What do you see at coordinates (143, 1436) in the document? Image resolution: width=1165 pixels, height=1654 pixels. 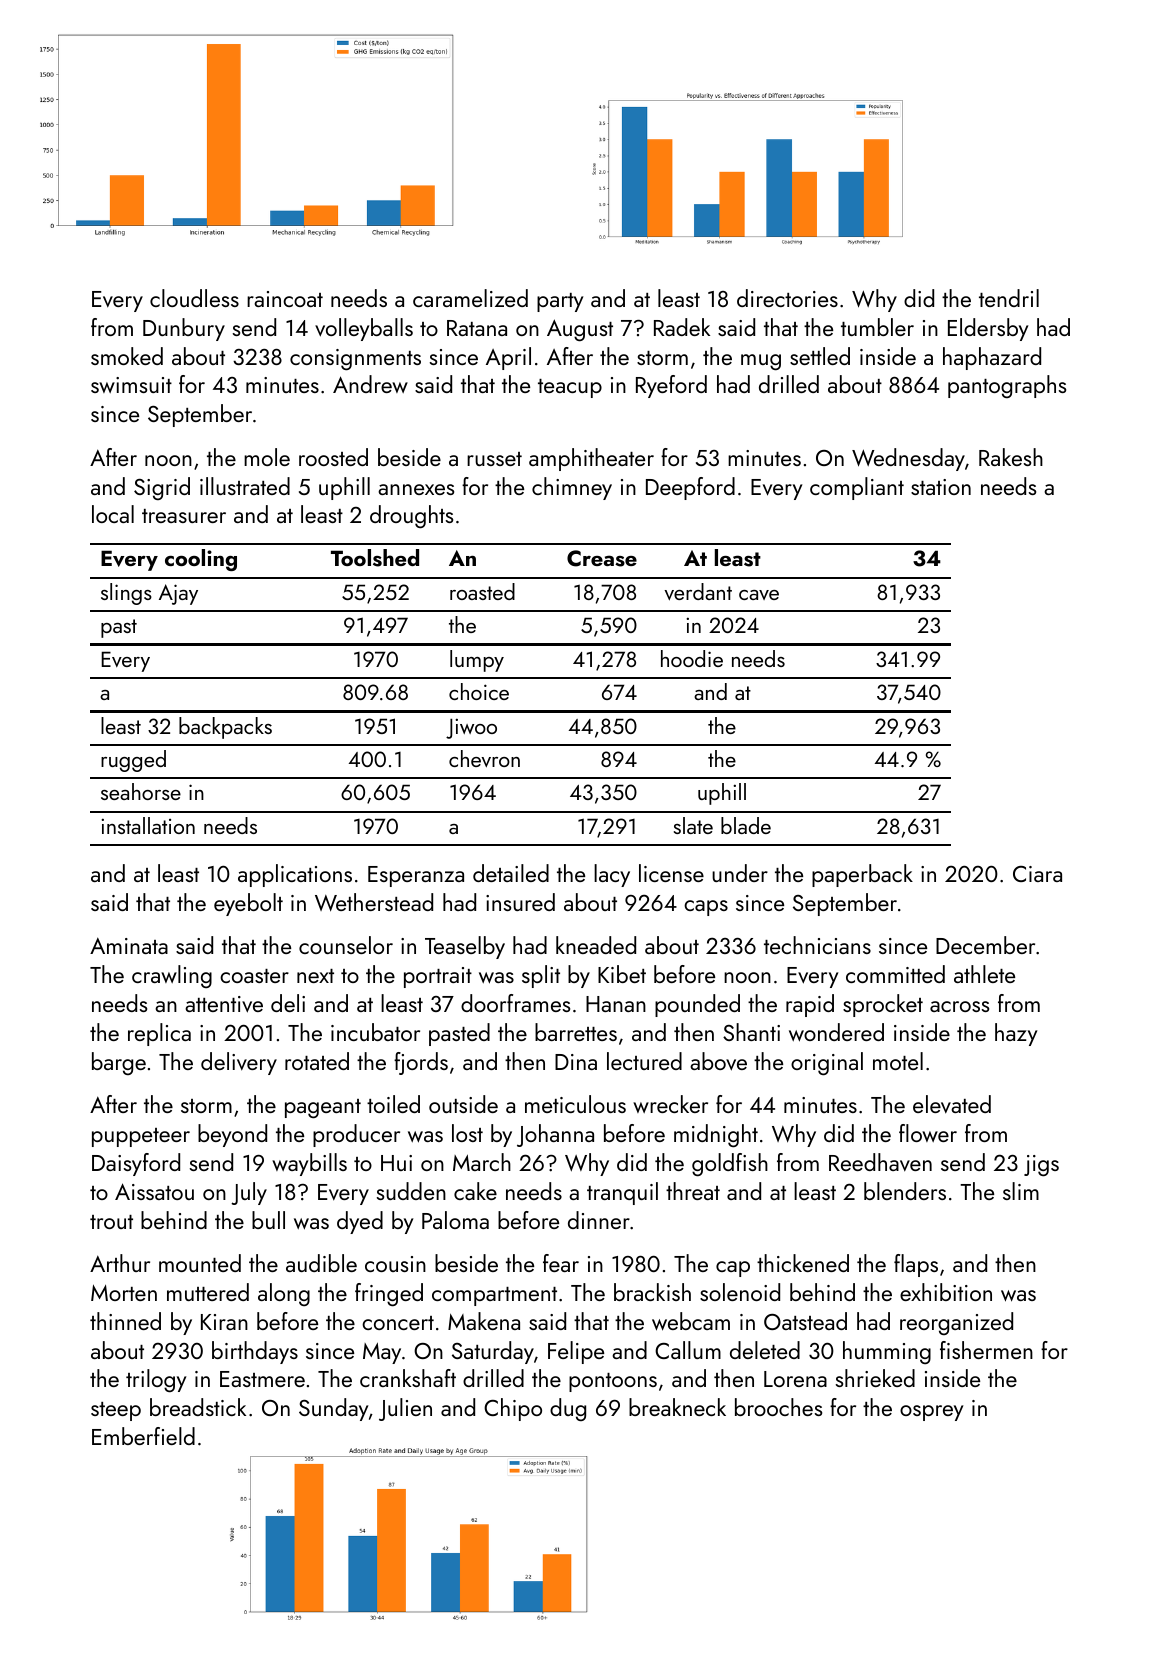 I see `Emberfield` at bounding box center [143, 1436].
